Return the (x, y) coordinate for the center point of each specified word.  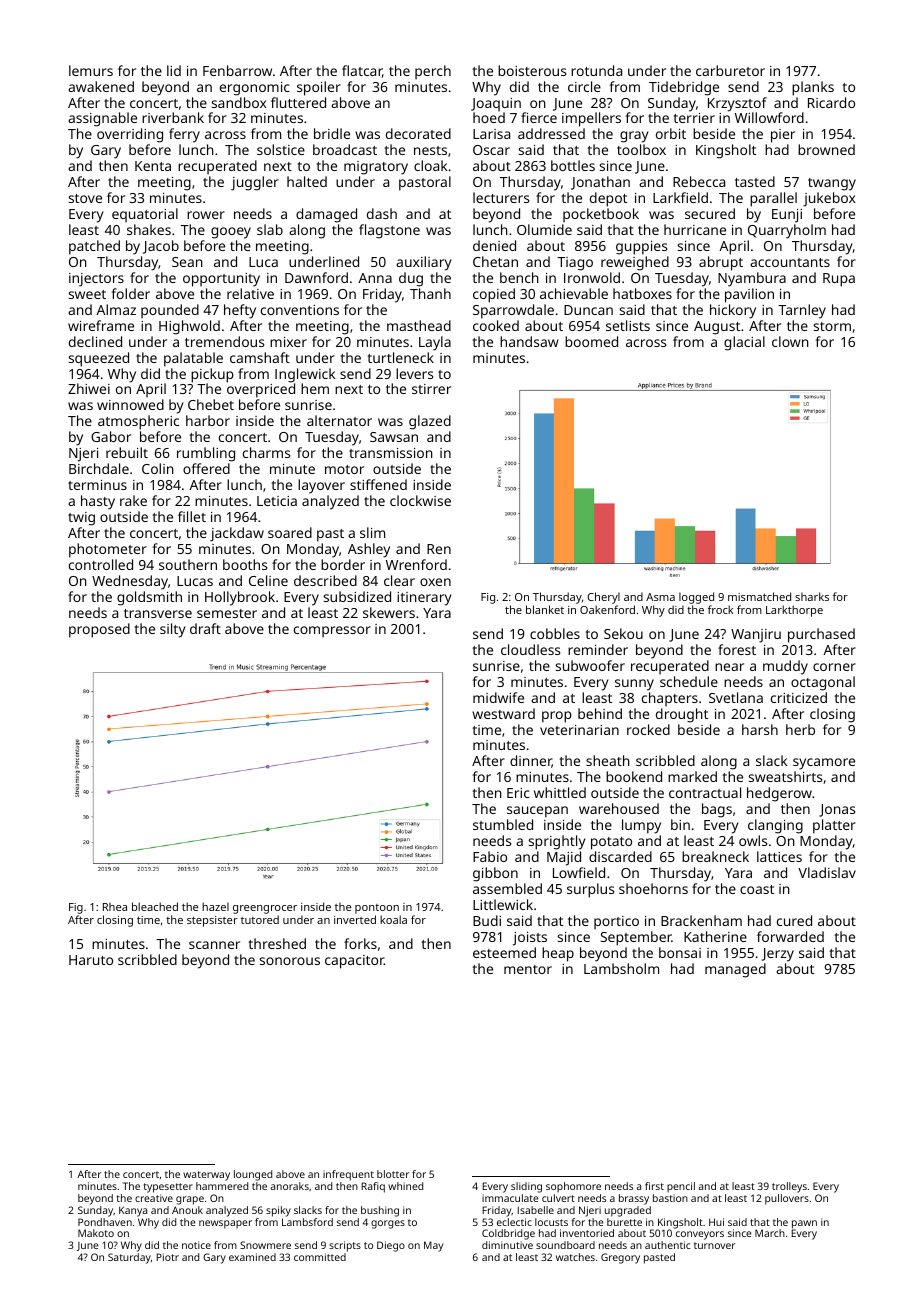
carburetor (730, 70)
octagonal (823, 683)
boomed (591, 341)
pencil (681, 1187)
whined (405, 1186)
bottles (573, 165)
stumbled (503, 824)
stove (85, 198)
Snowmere (265, 1245)
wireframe (101, 325)
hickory (733, 311)
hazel (215, 906)
